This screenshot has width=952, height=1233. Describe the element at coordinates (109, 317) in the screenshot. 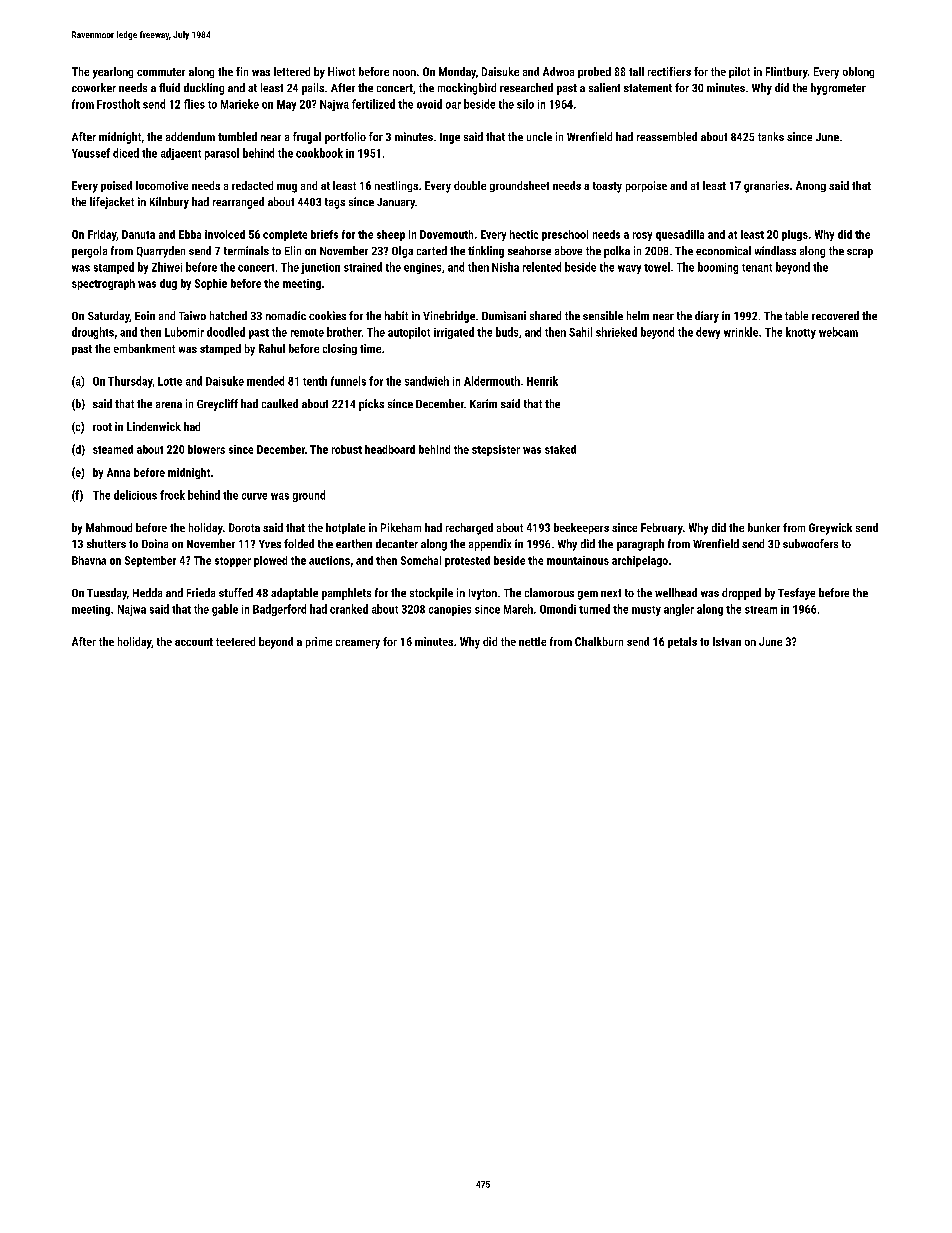

I see `Saturday` at that location.
